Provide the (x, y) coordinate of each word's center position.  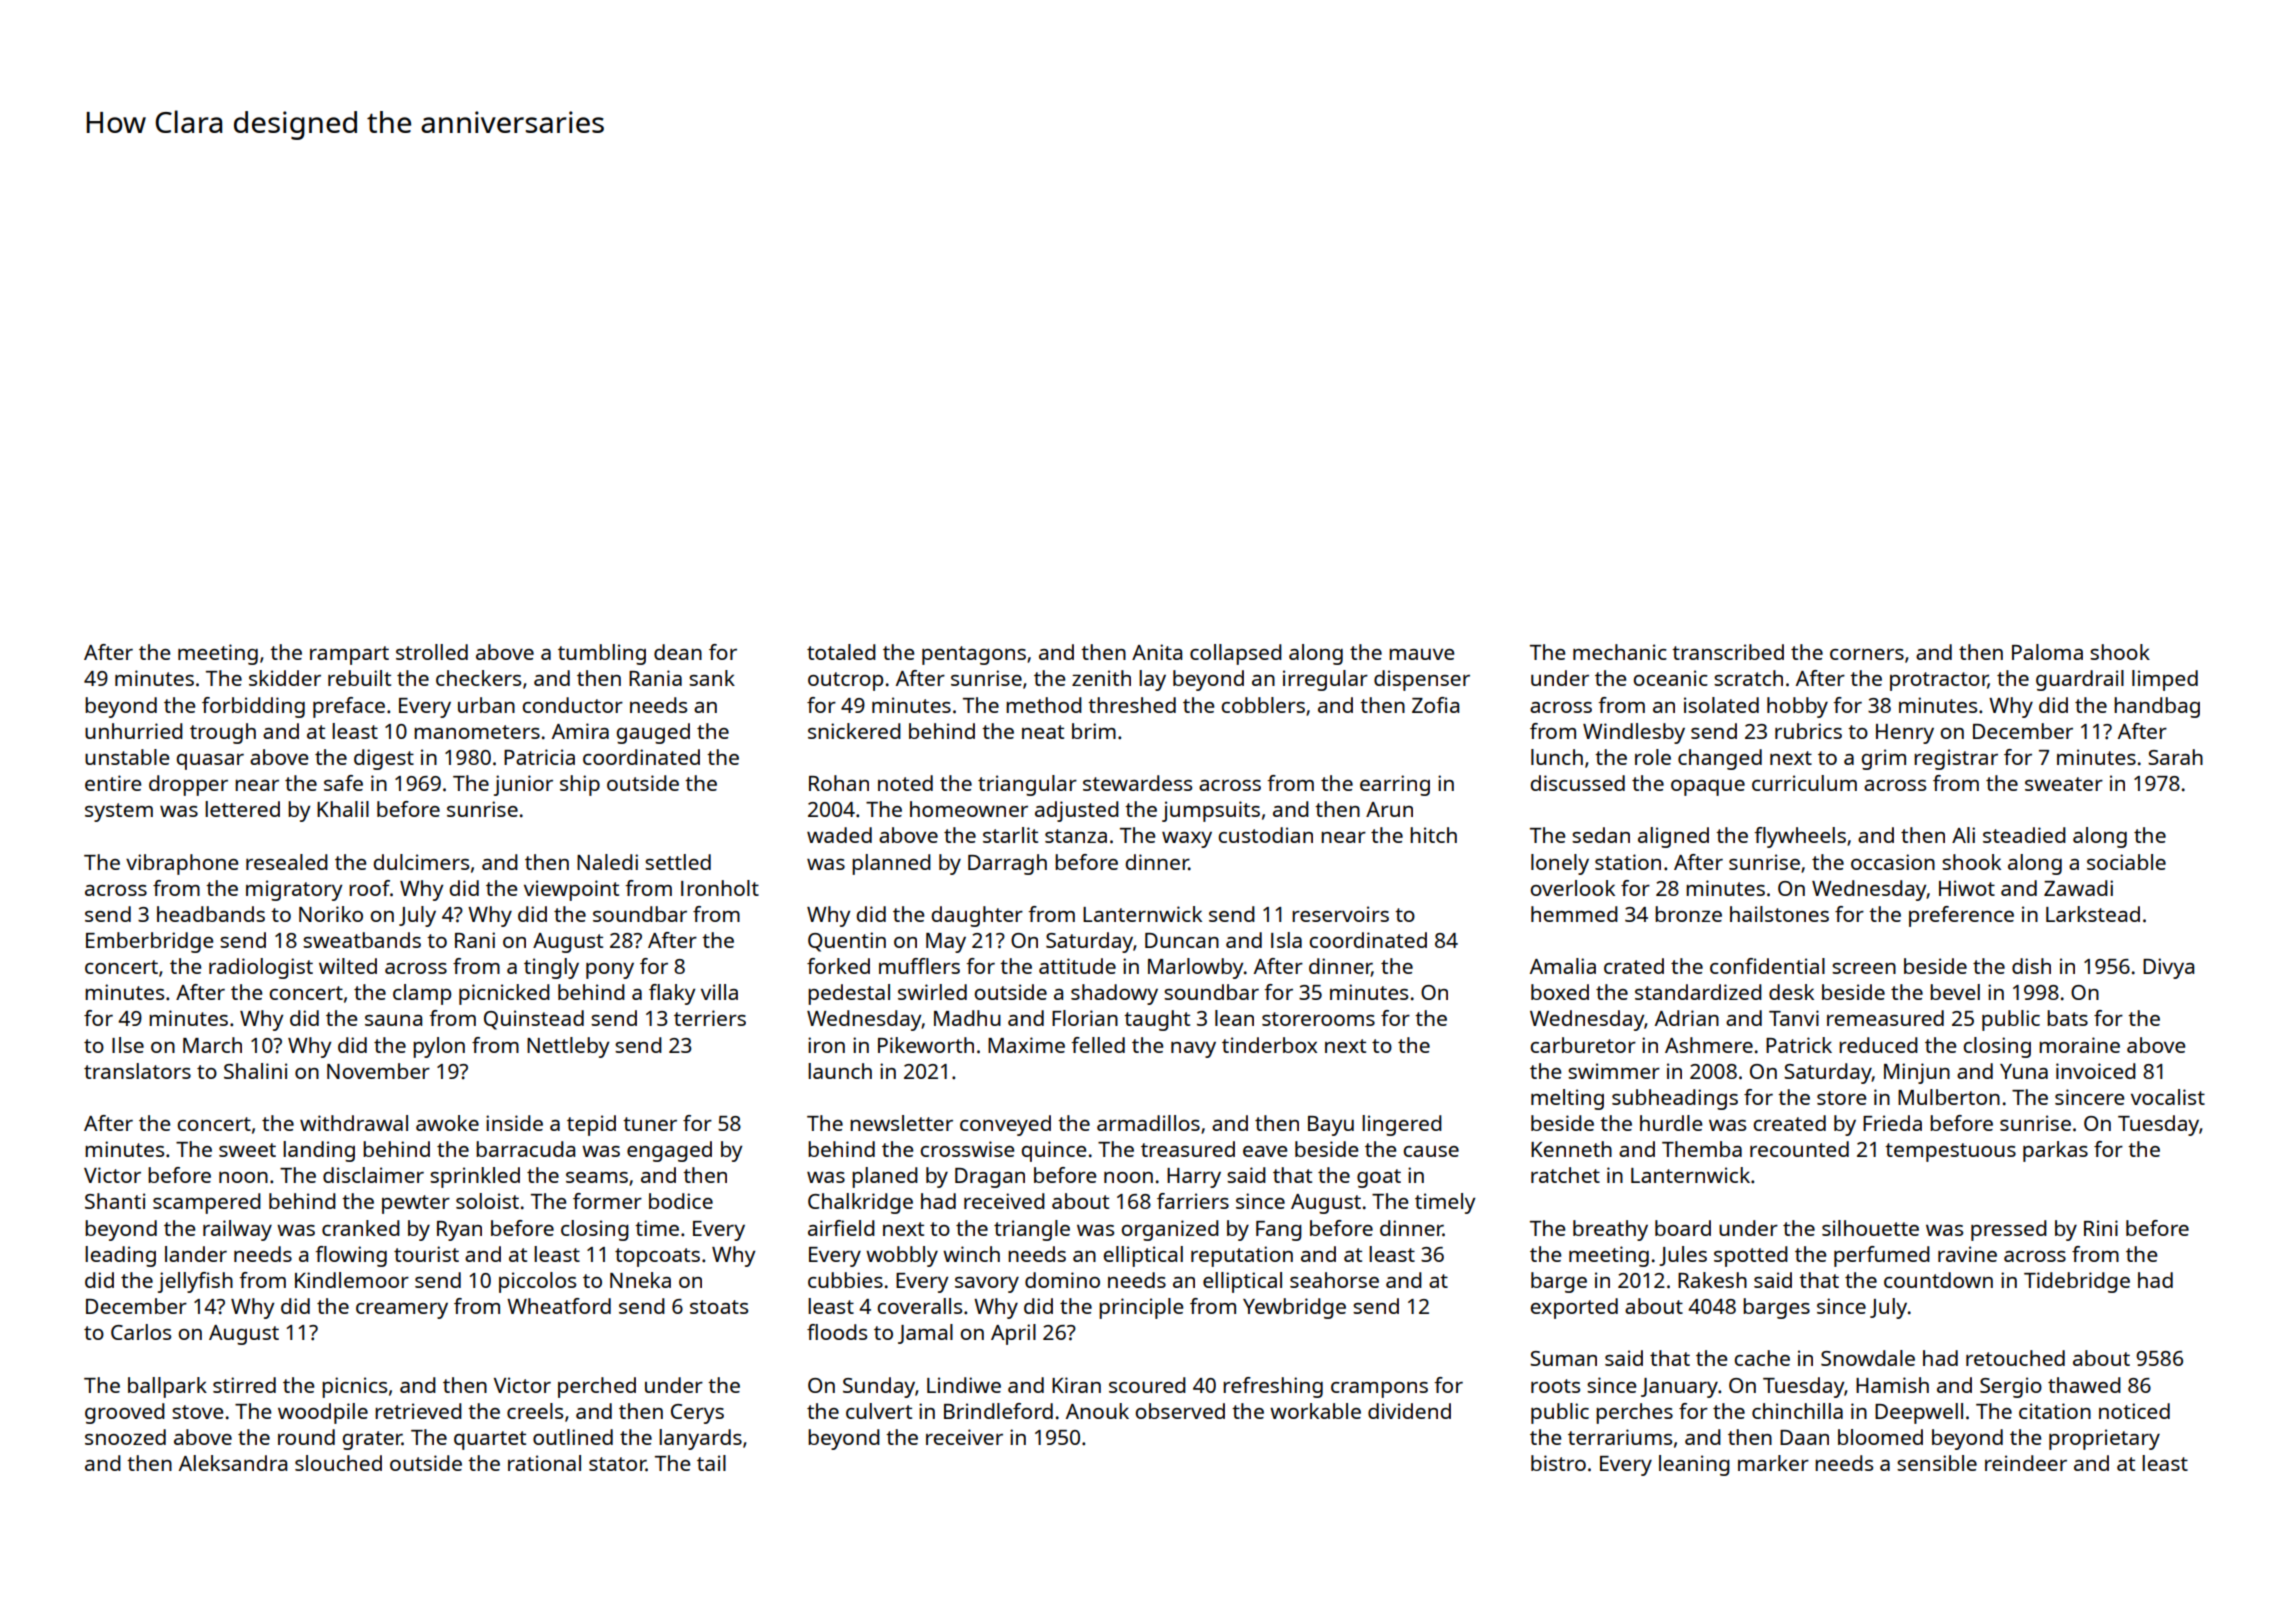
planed (885, 1177)
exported (1574, 1308)
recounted (1799, 1149)
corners (1867, 654)
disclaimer (373, 1175)
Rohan (839, 783)
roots (1555, 1386)
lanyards (700, 1439)
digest (384, 759)
